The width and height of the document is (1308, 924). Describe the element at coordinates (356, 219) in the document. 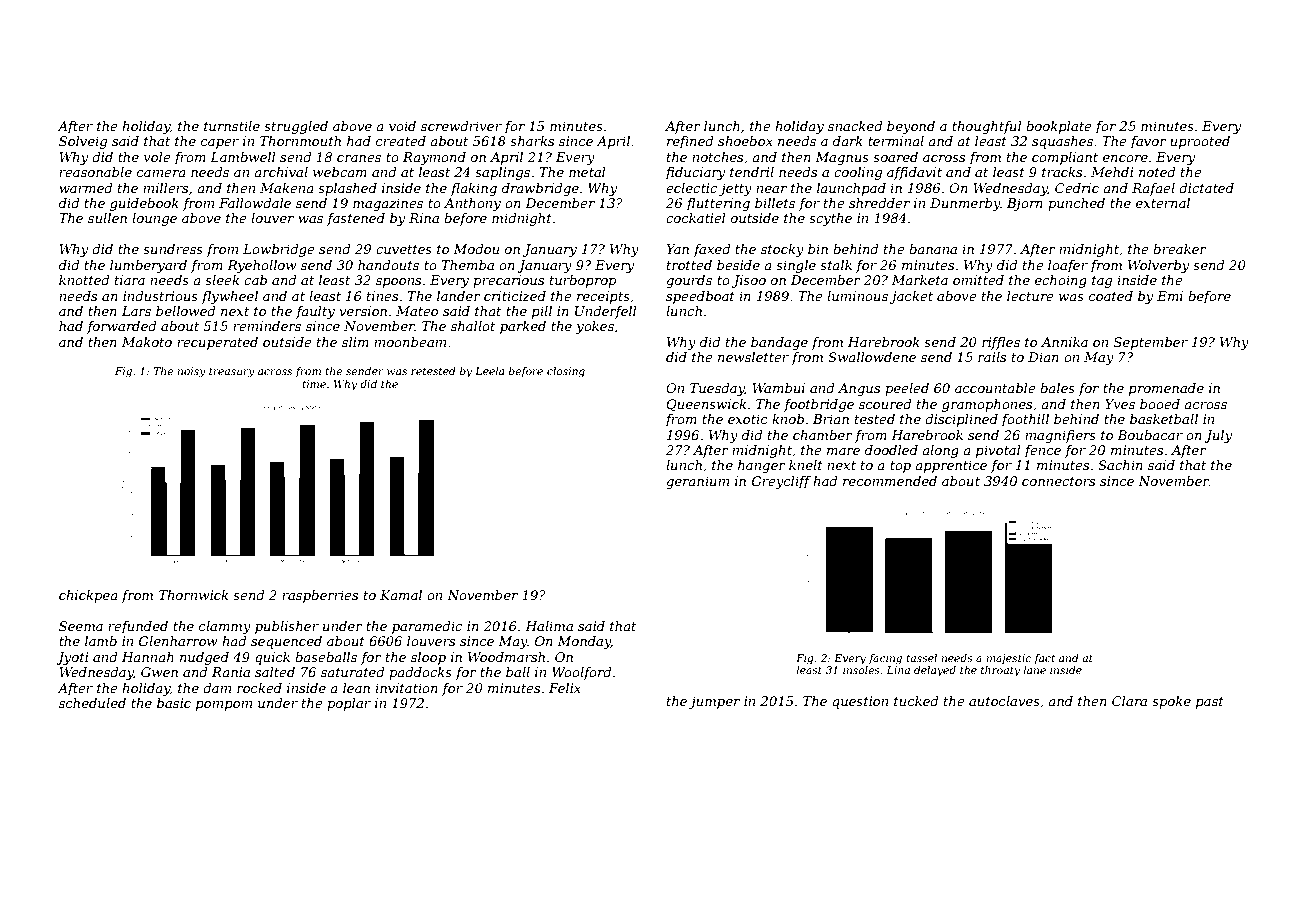

I see `fastened` at that location.
